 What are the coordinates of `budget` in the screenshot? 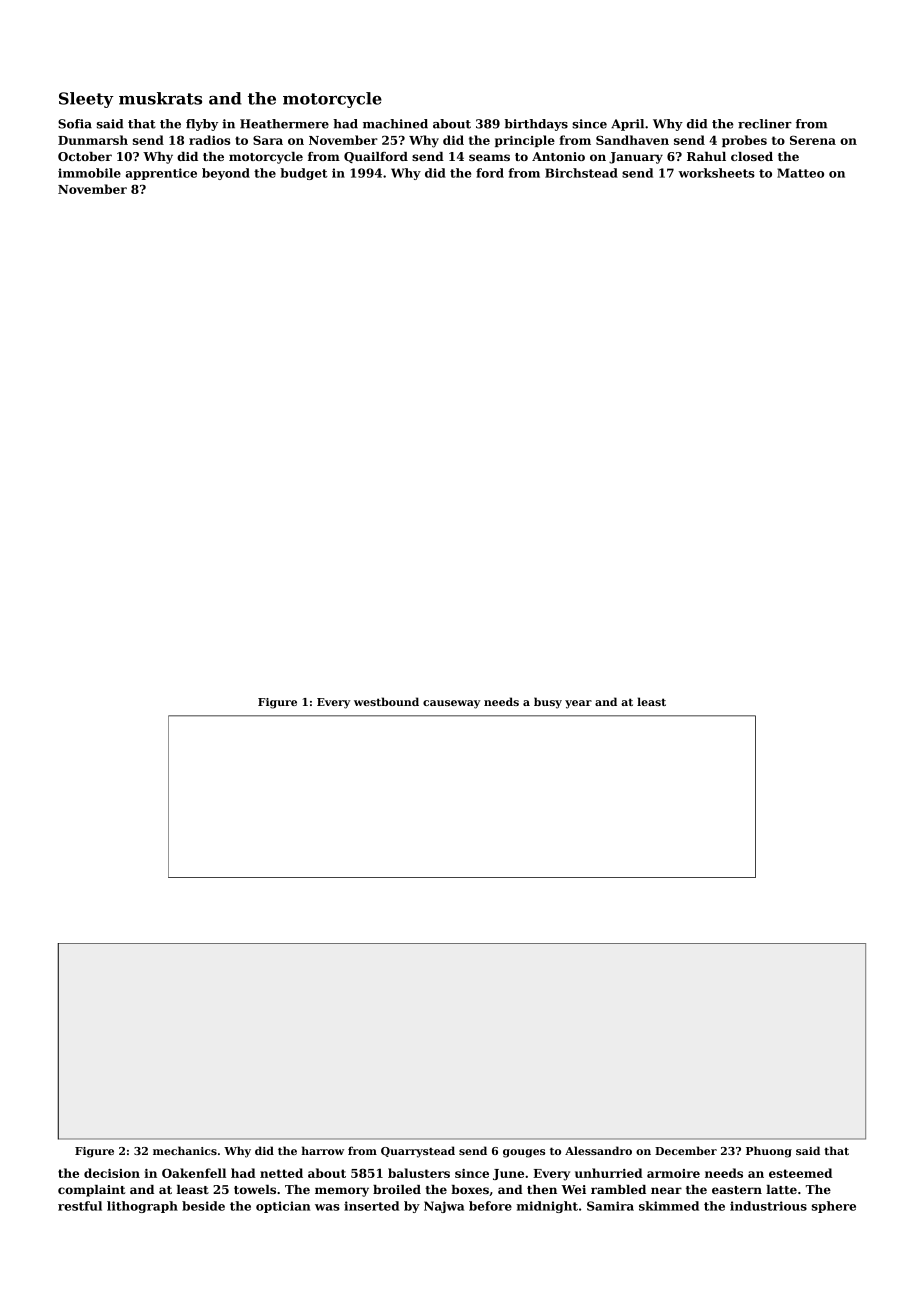 It's located at (304, 174).
